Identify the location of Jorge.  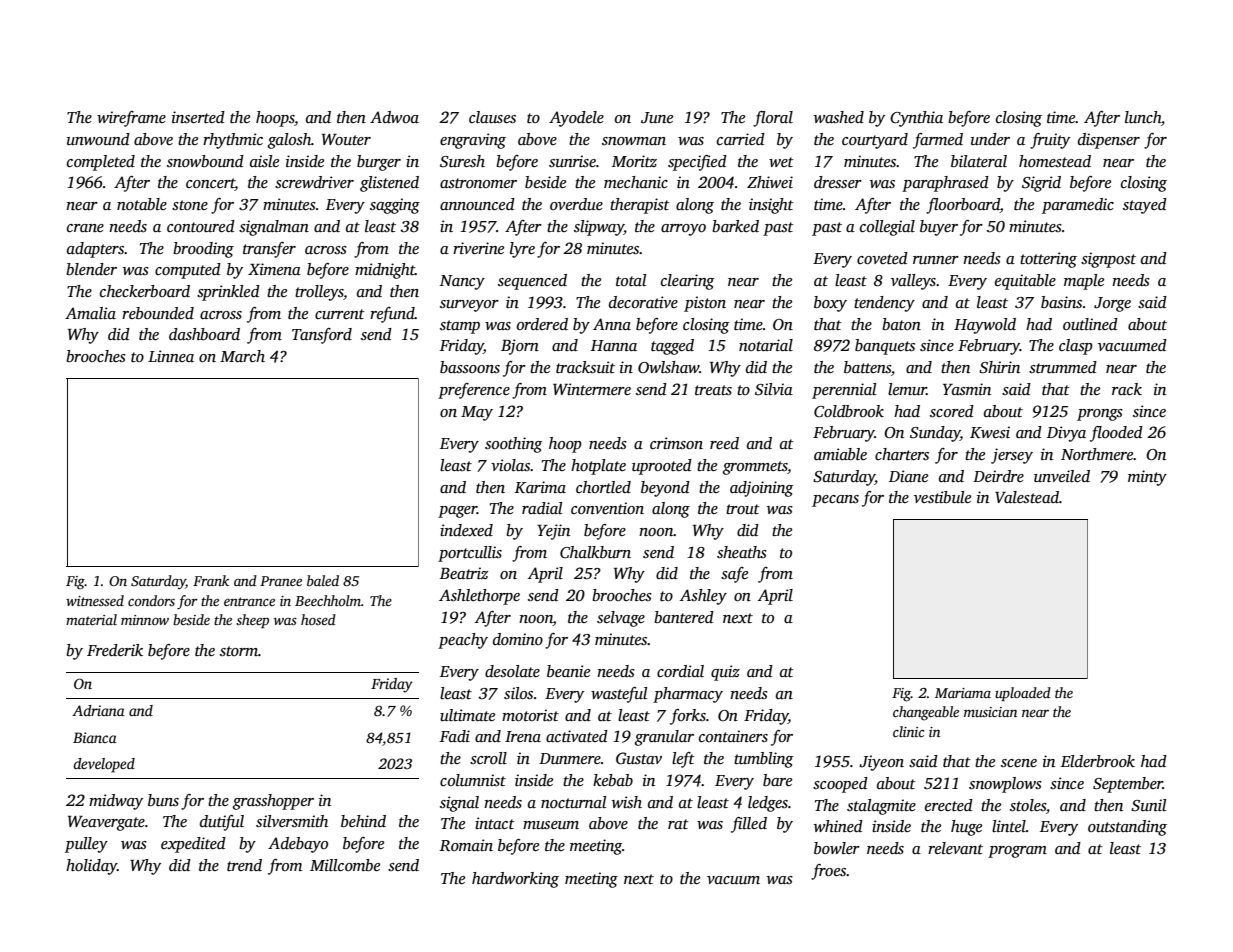
(1112, 304).
